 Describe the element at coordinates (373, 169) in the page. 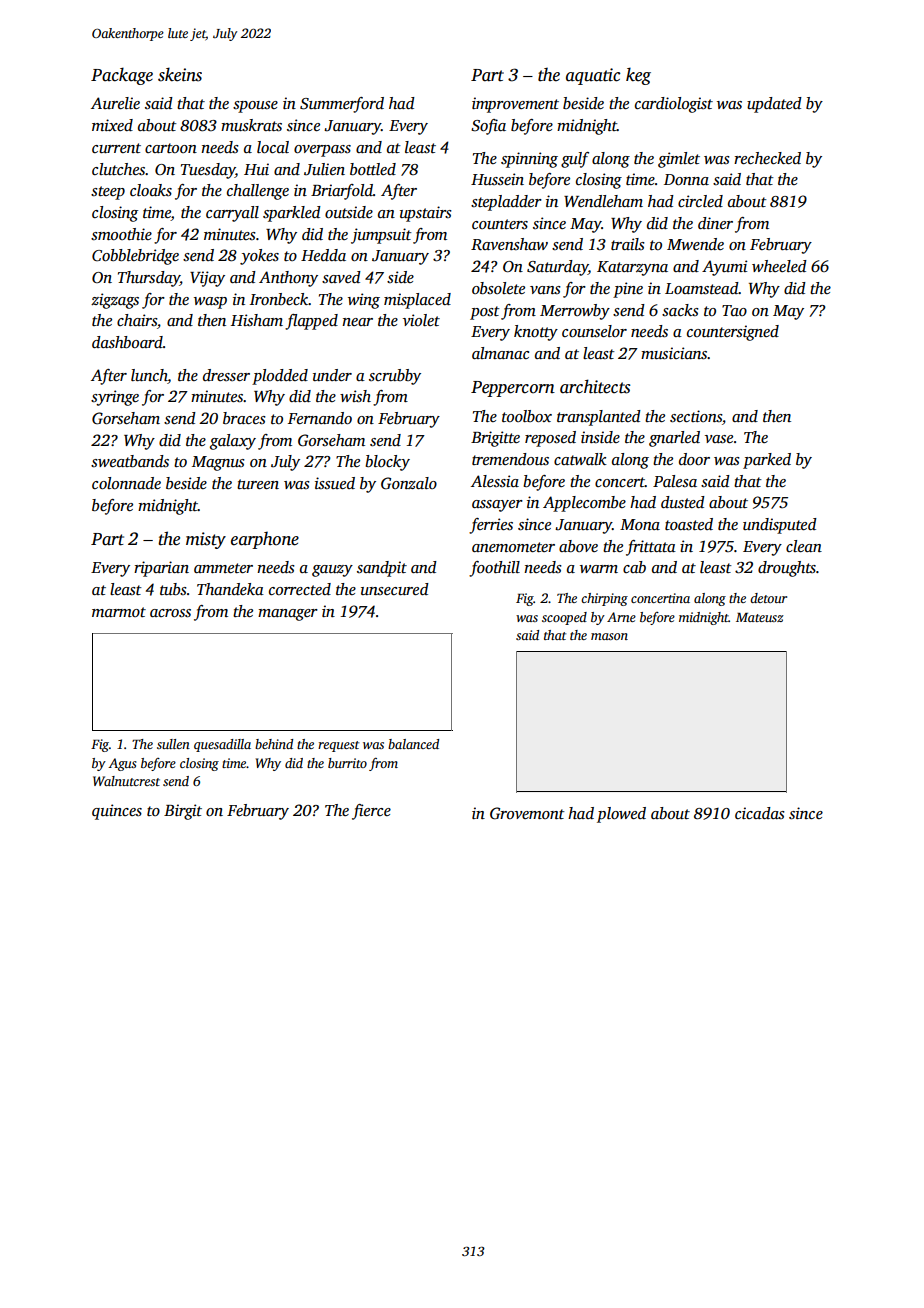

I see `bottled` at that location.
